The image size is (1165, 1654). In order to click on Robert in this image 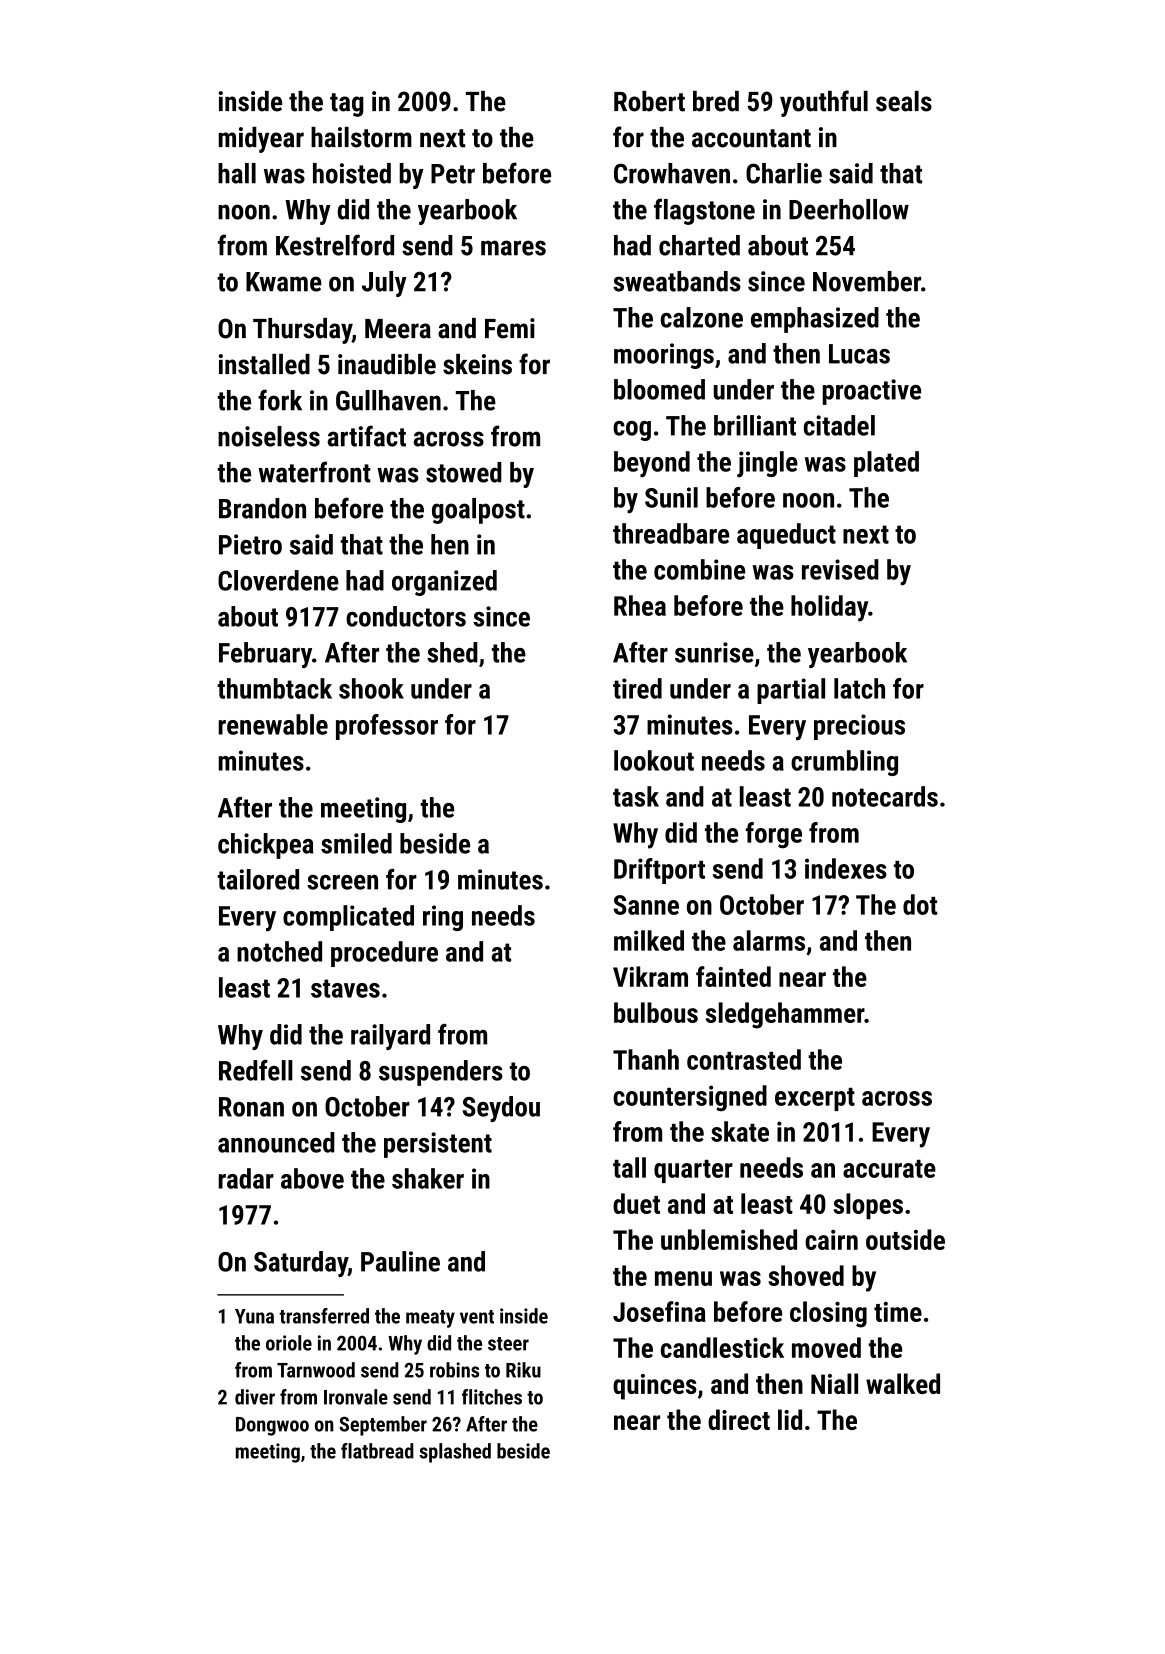, I will do `click(649, 101)`.
